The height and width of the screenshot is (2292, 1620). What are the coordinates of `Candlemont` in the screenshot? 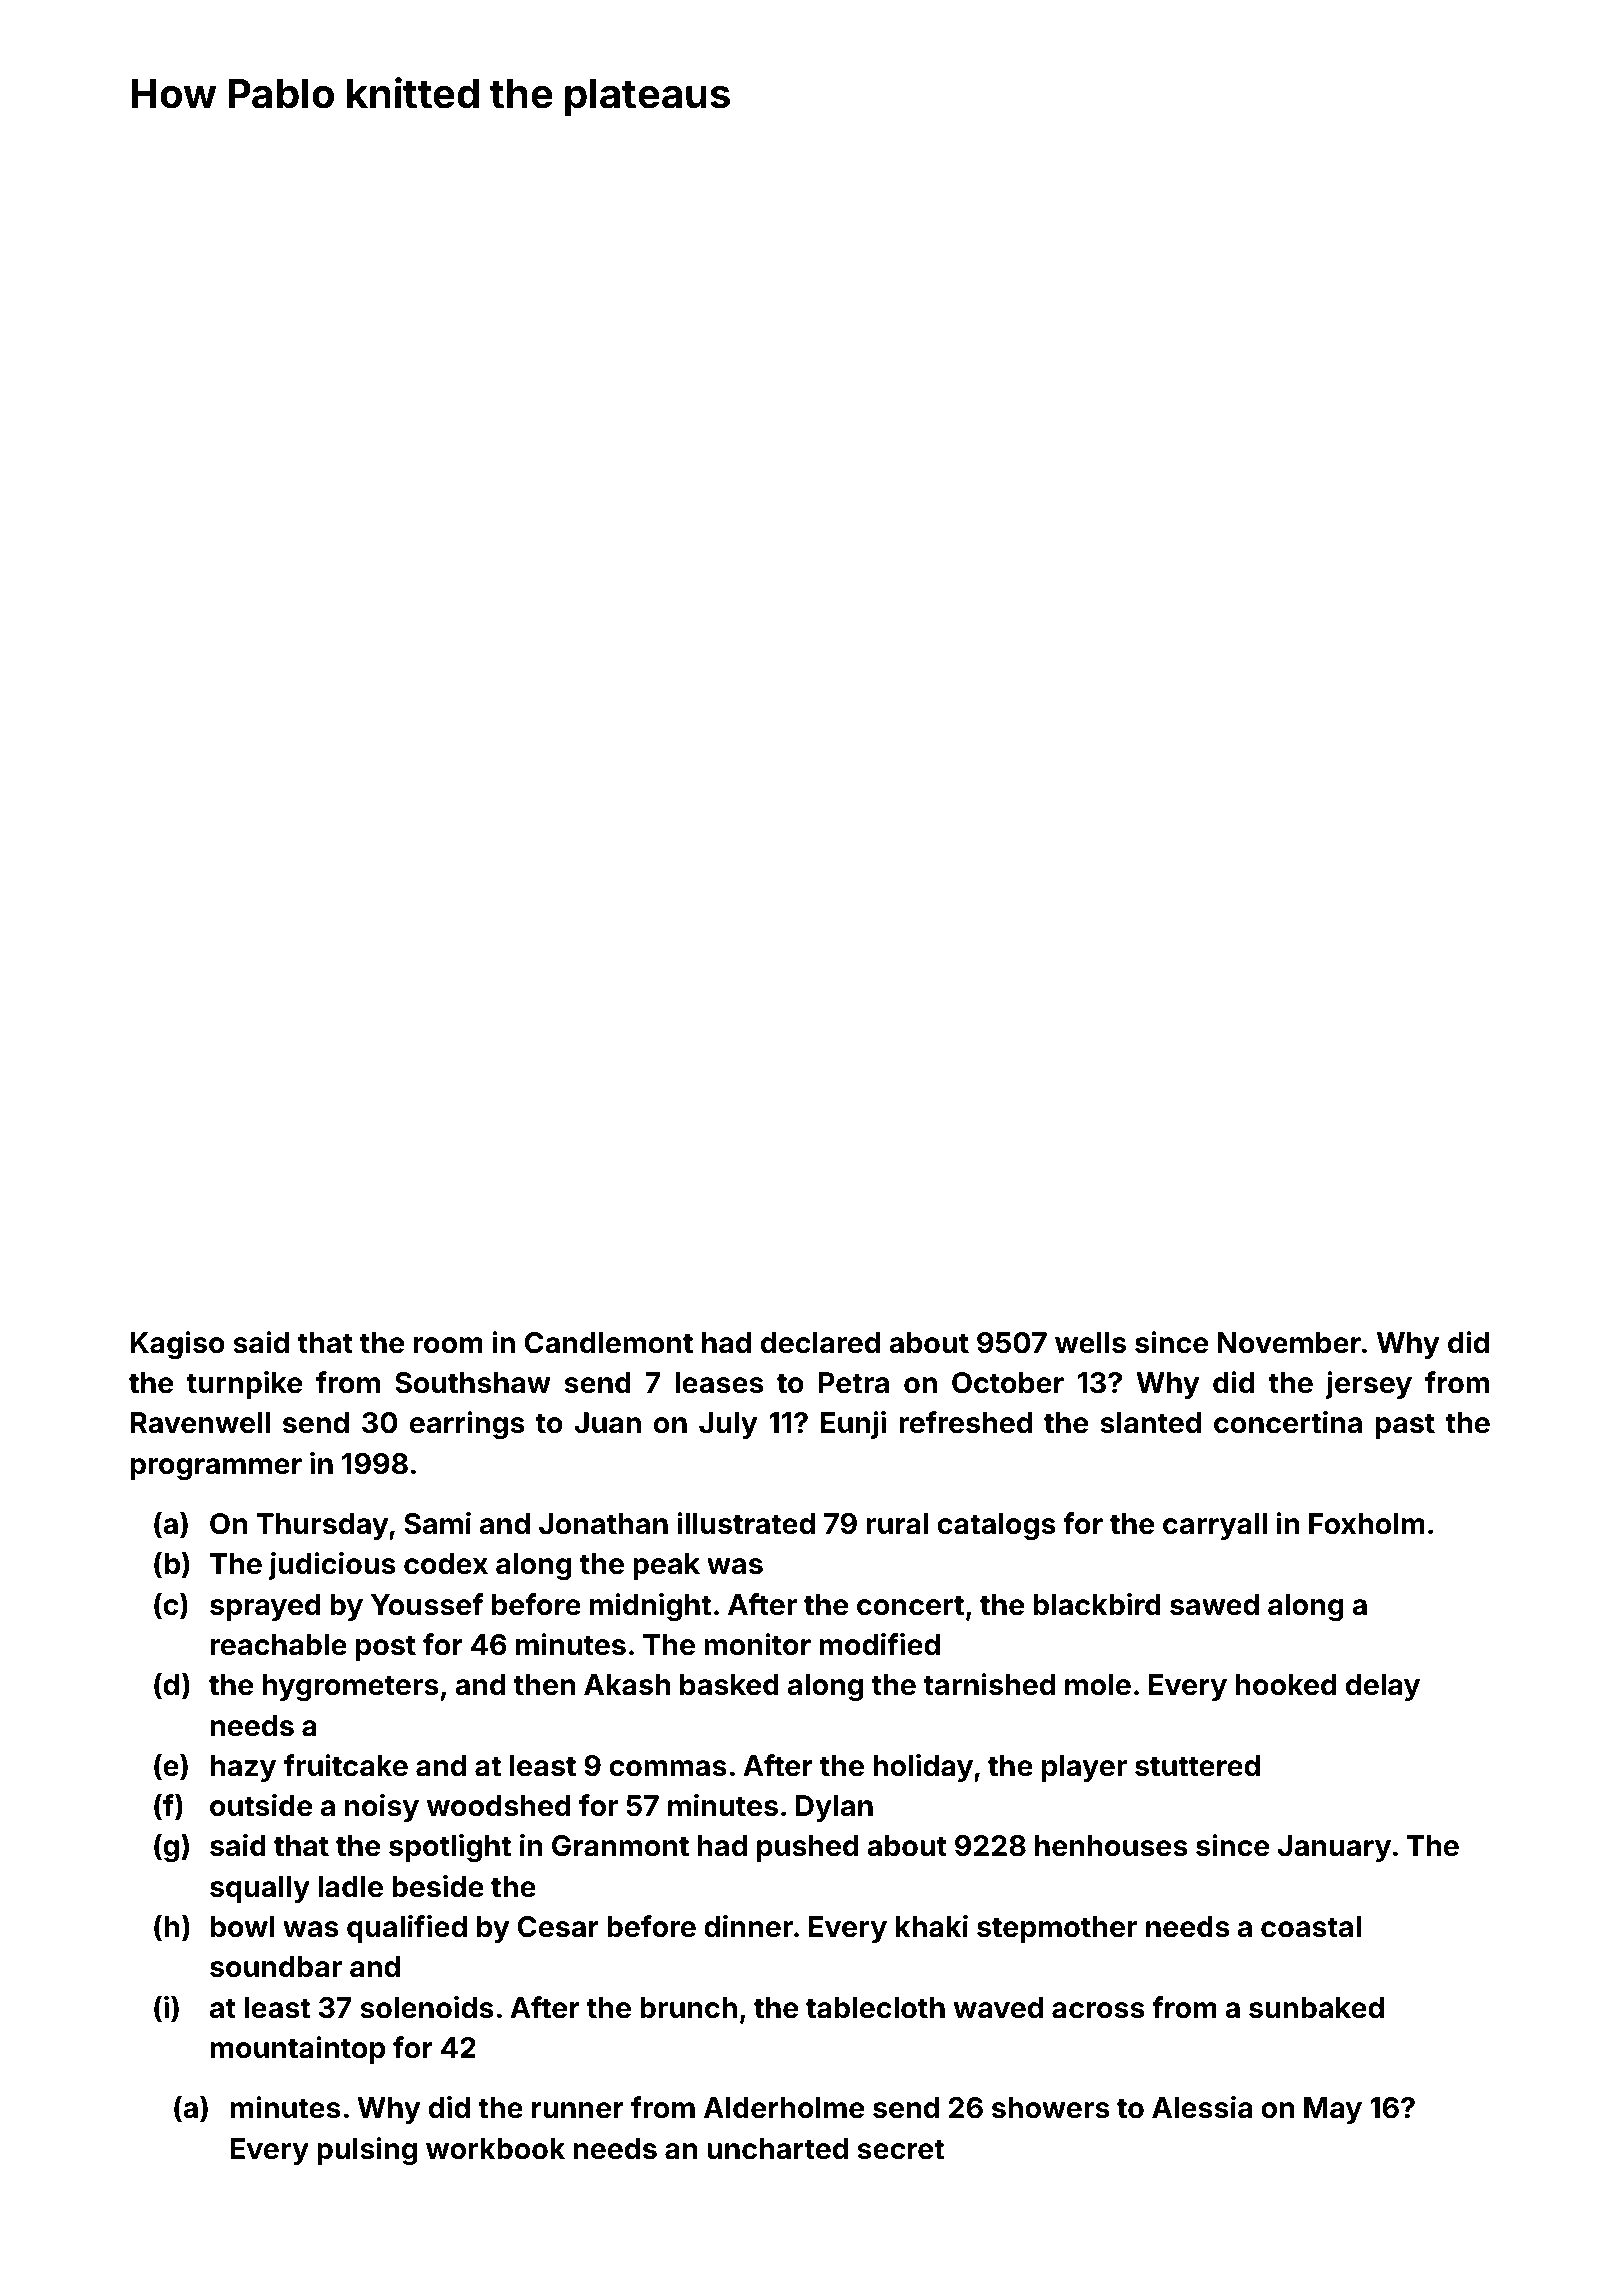 It's located at (609, 1343).
